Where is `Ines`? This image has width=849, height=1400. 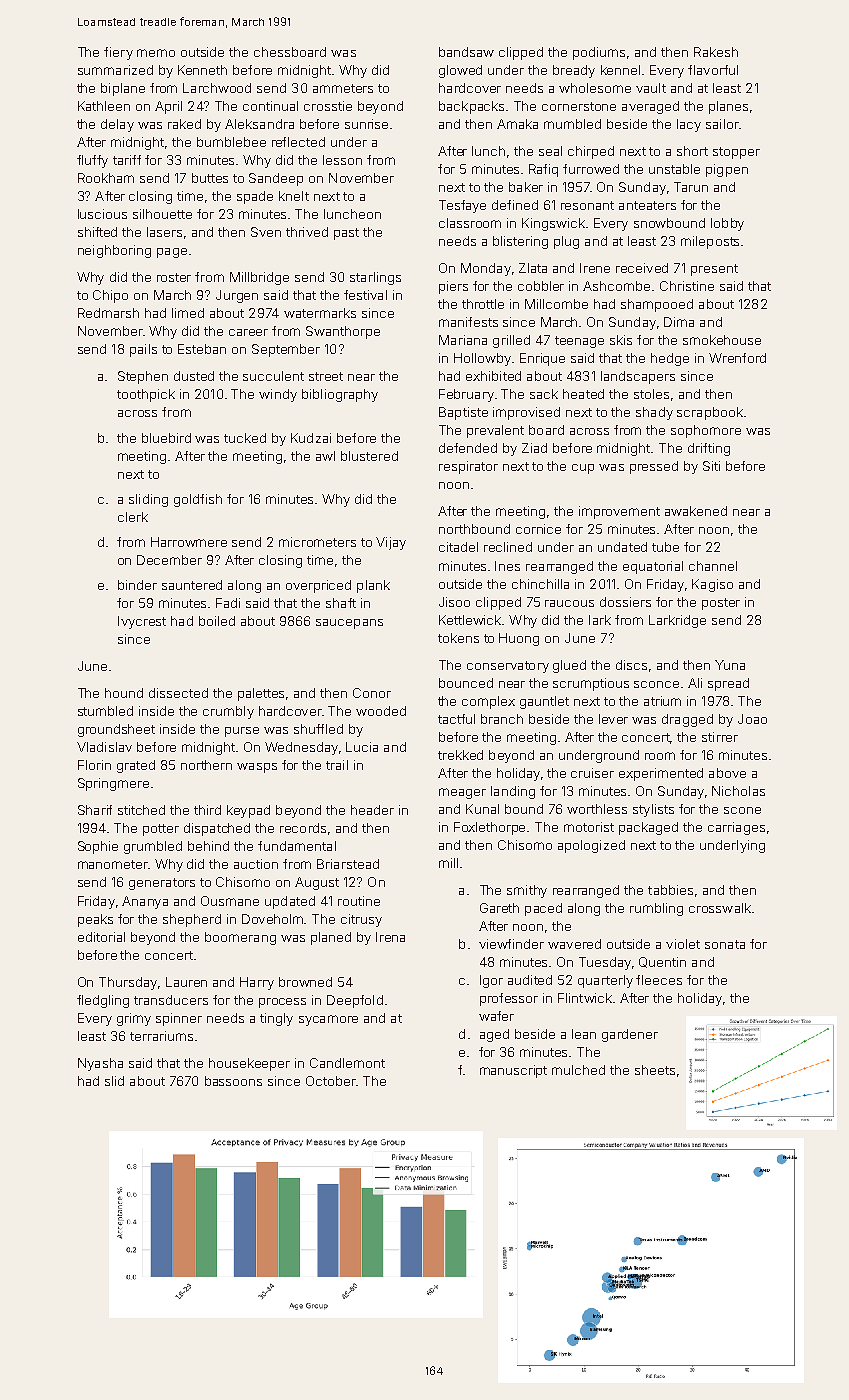 Ines is located at coordinates (507, 566).
